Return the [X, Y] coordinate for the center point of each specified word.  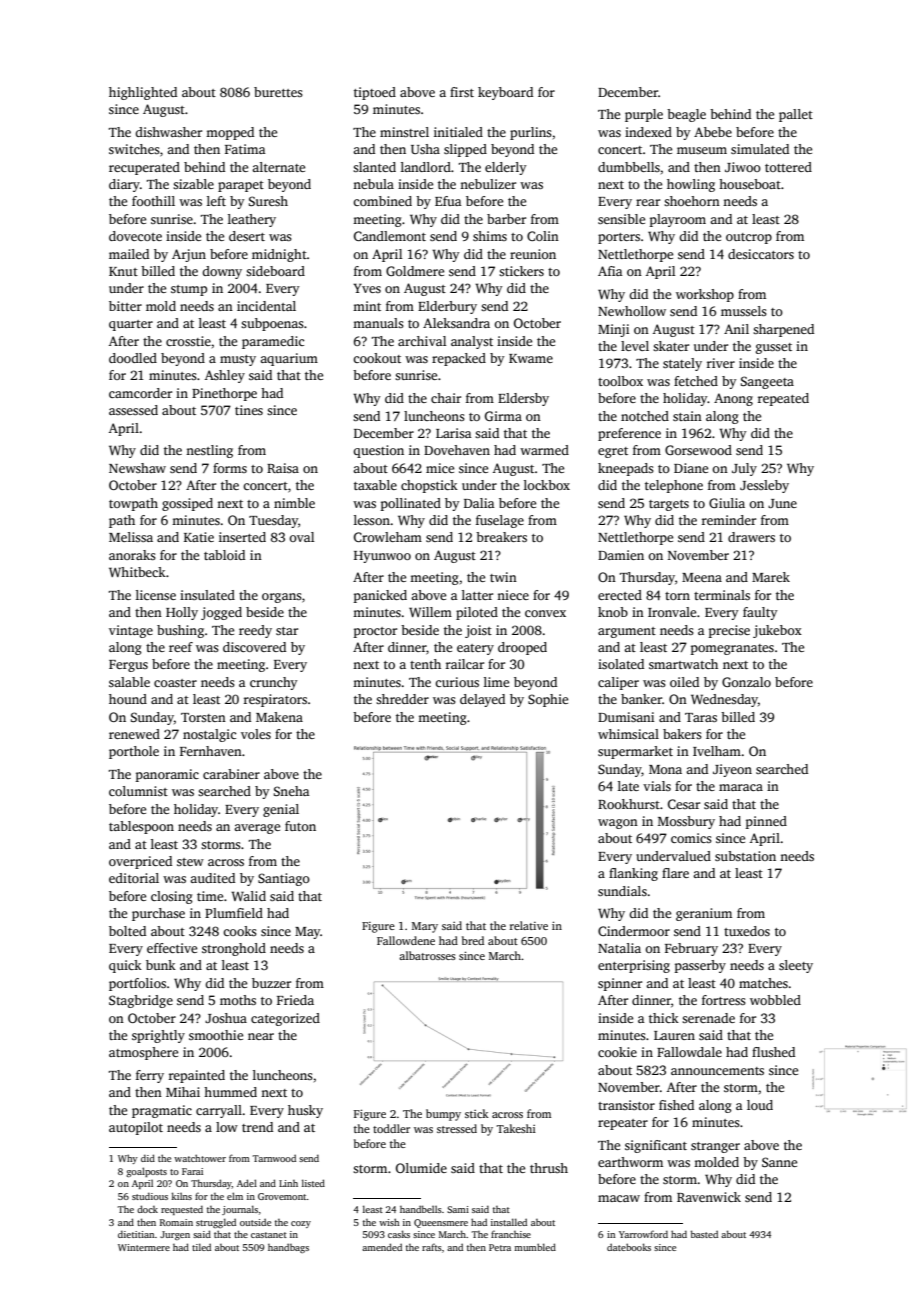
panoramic [167, 775]
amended [382, 1247]
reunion [533, 254]
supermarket [635, 752]
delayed [482, 700]
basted [704, 1234]
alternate [278, 167]
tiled [201, 1247]
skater [671, 346]
